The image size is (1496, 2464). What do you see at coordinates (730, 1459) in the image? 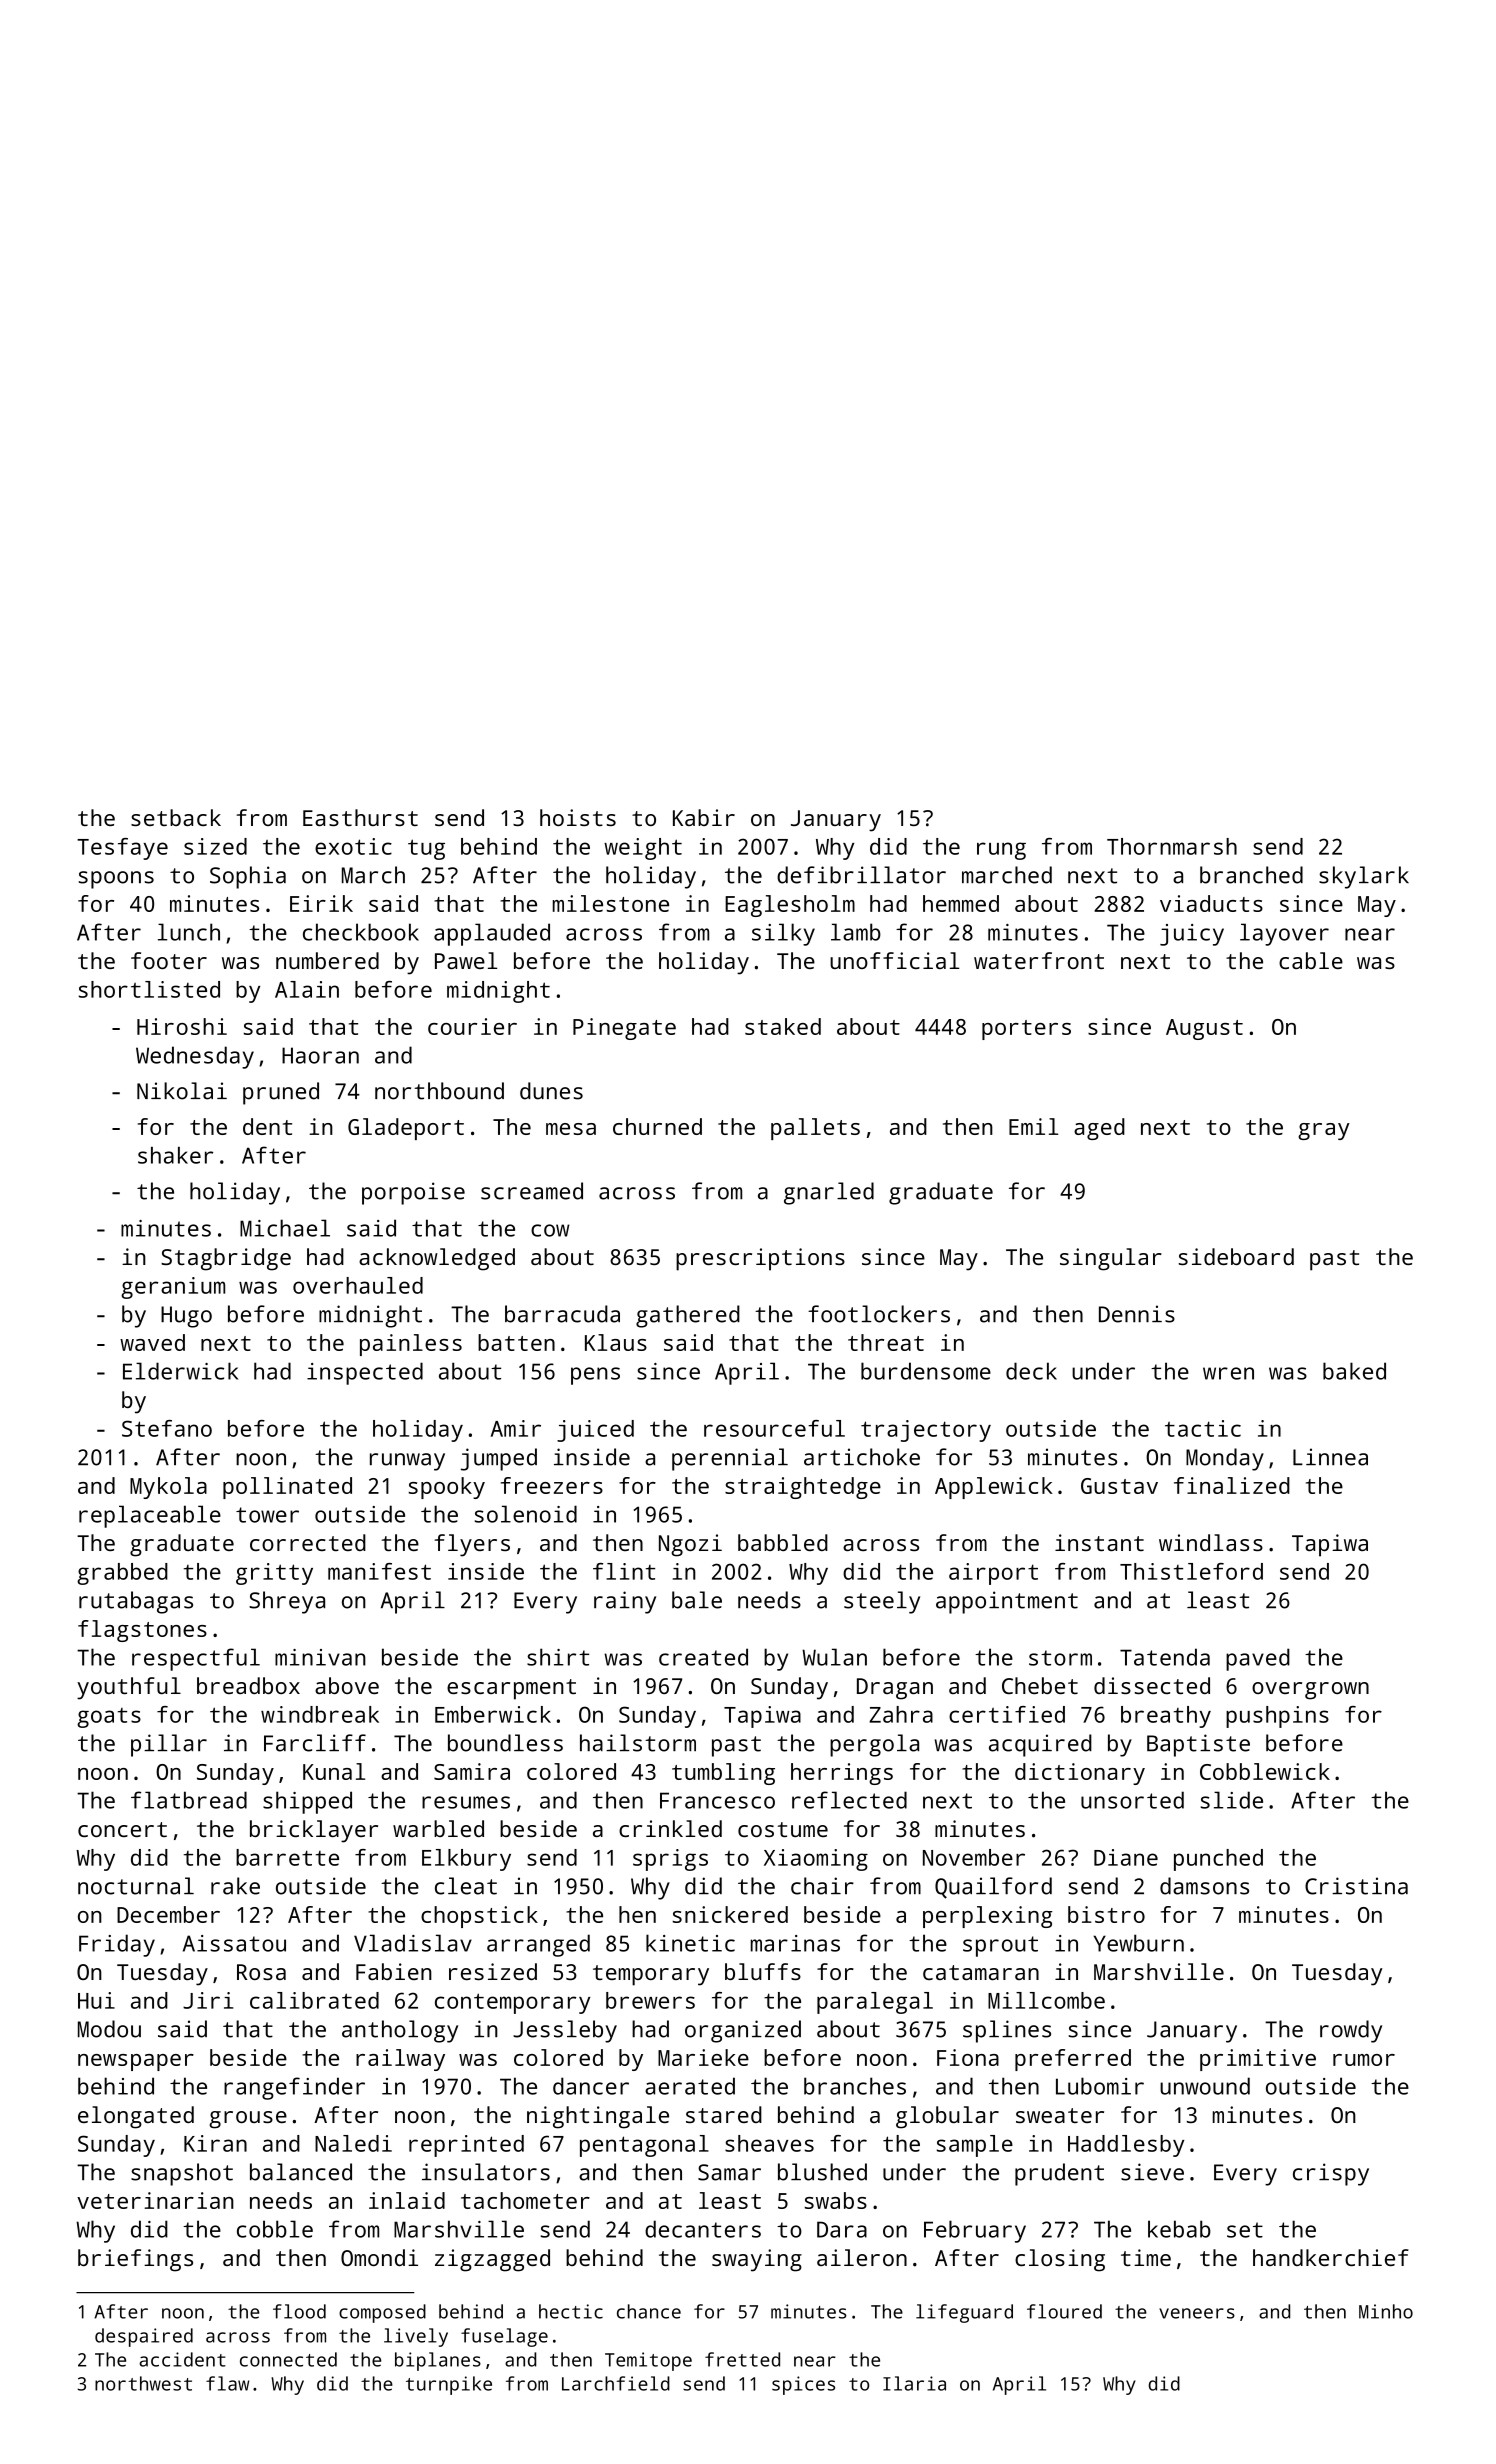
I see `perennial` at bounding box center [730, 1459].
